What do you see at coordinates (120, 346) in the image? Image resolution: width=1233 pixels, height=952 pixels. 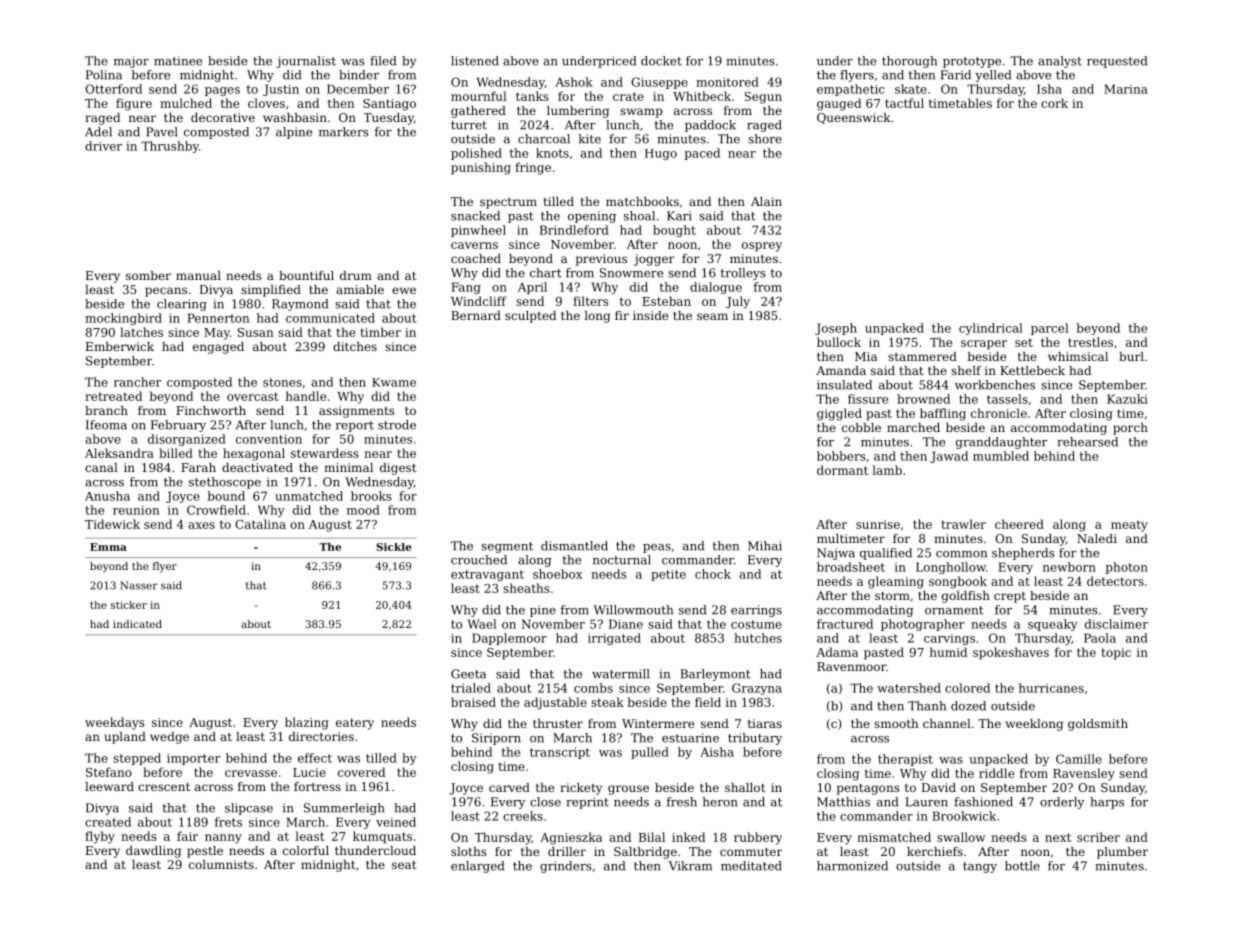 I see `Emberwick` at bounding box center [120, 346].
